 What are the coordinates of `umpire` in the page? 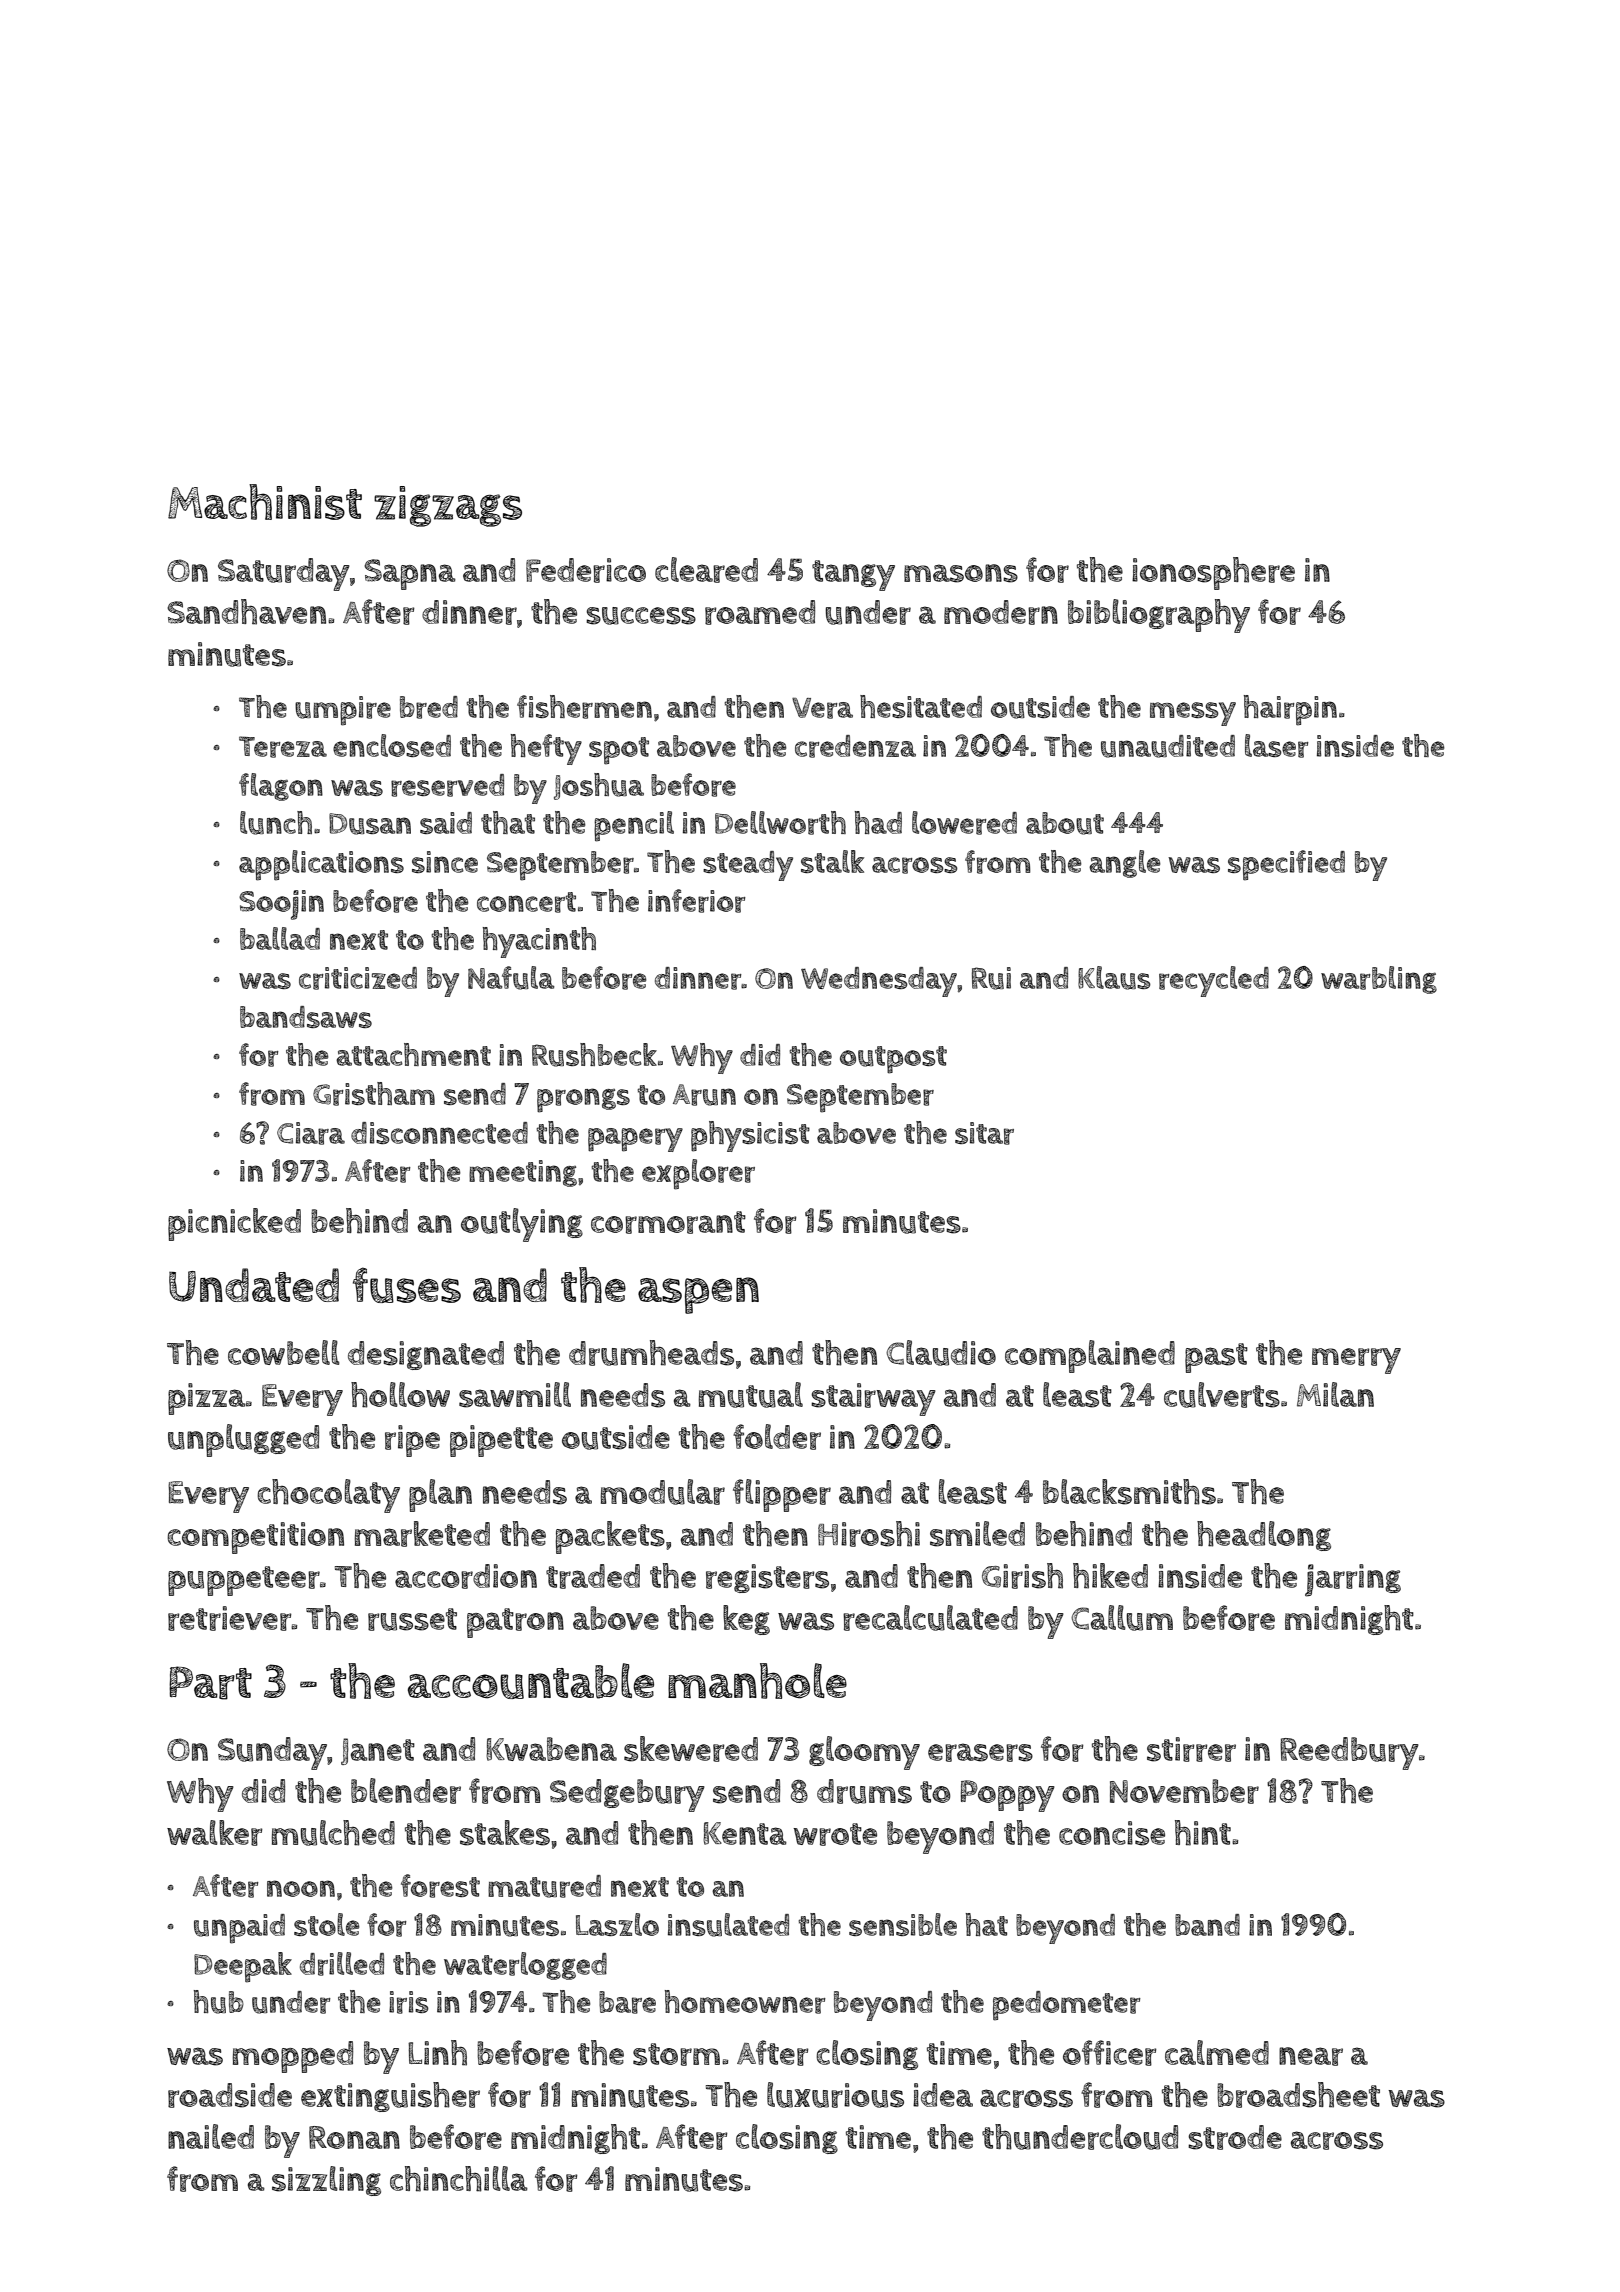 It's located at (343, 711).
